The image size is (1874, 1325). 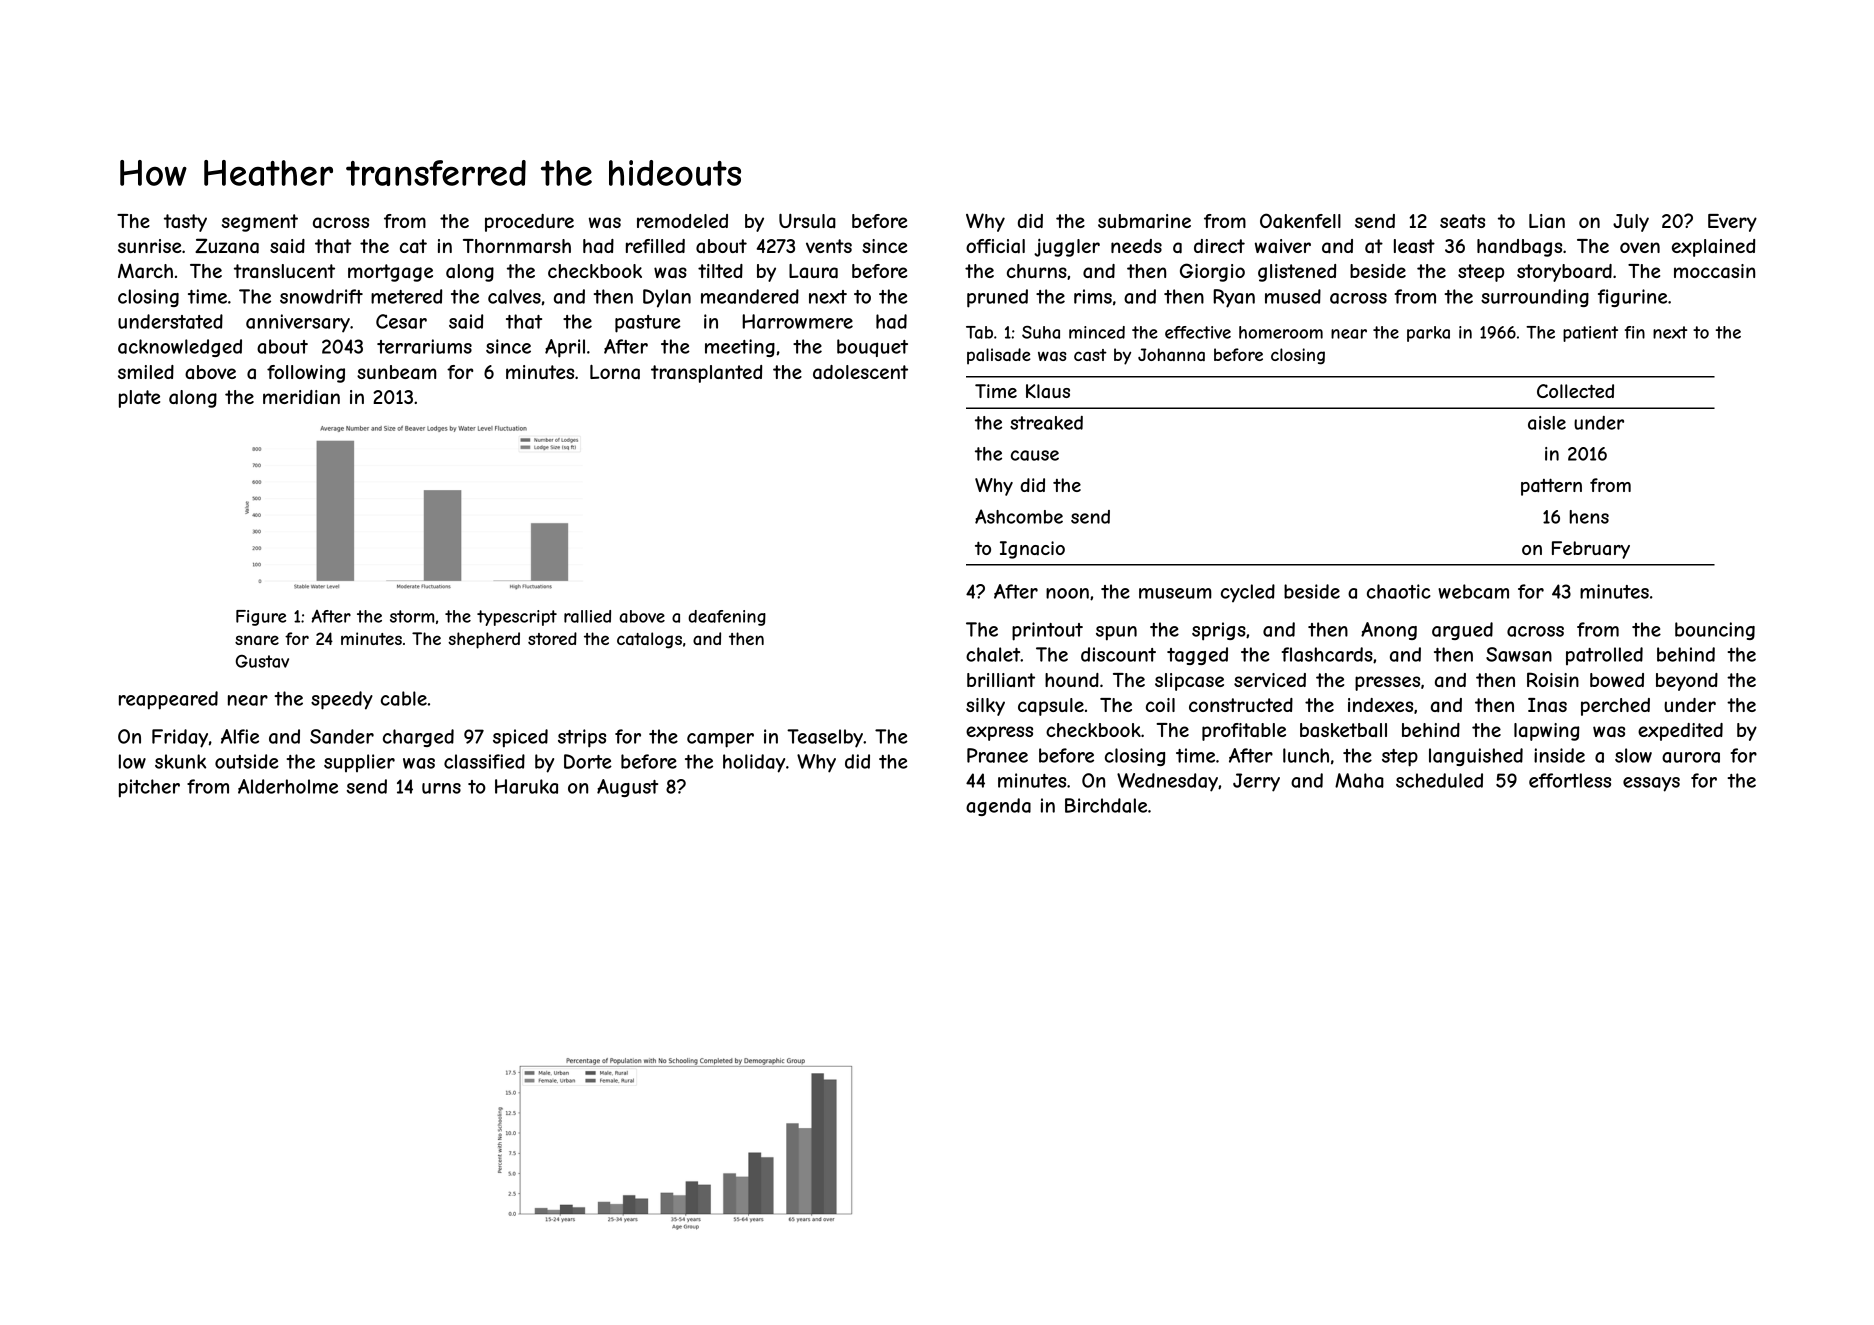 What do you see at coordinates (185, 223) in the image?
I see `tasty` at bounding box center [185, 223].
